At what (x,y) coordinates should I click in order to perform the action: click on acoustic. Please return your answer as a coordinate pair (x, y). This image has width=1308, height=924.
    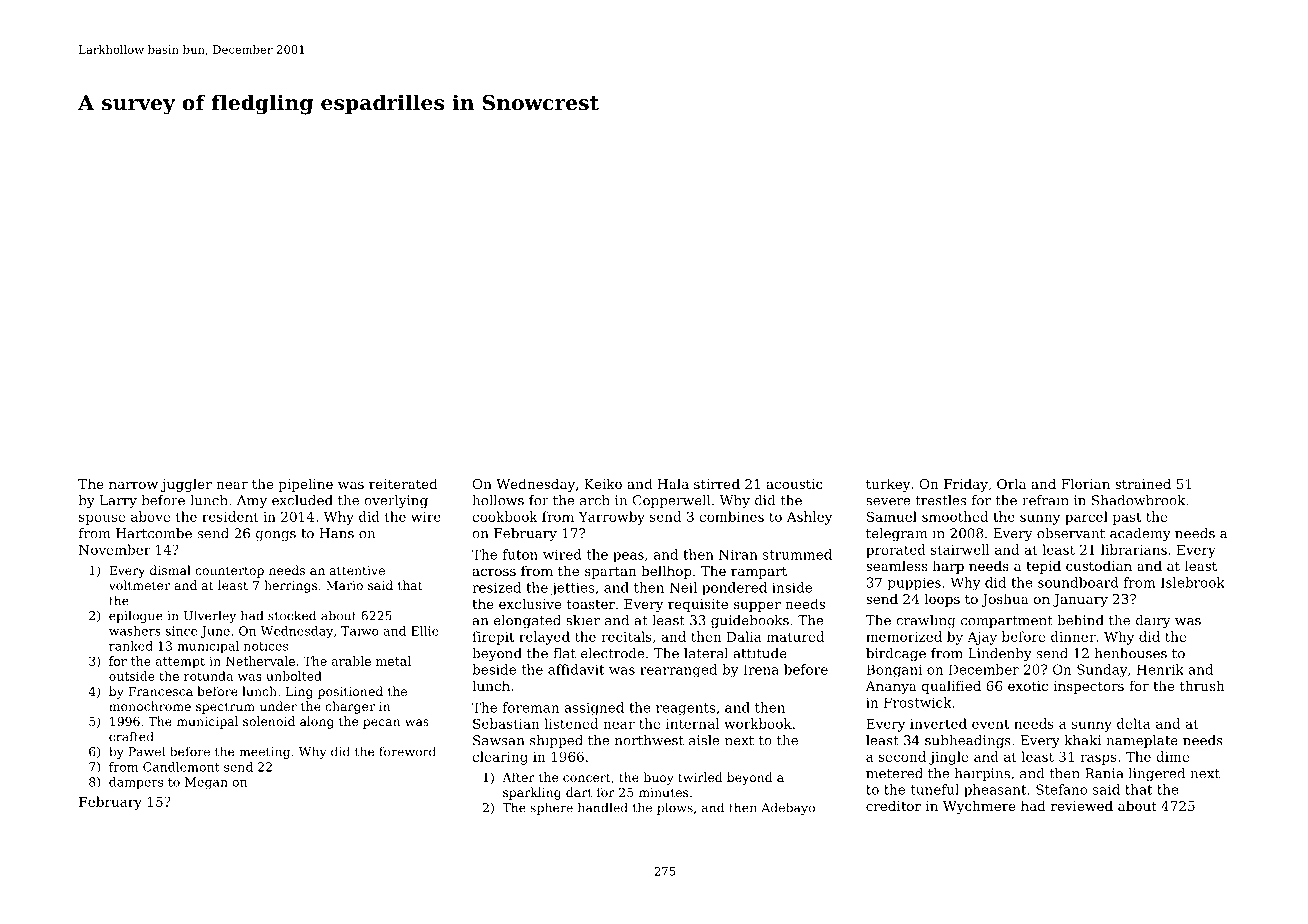
    Looking at the image, I should click on (794, 484).
